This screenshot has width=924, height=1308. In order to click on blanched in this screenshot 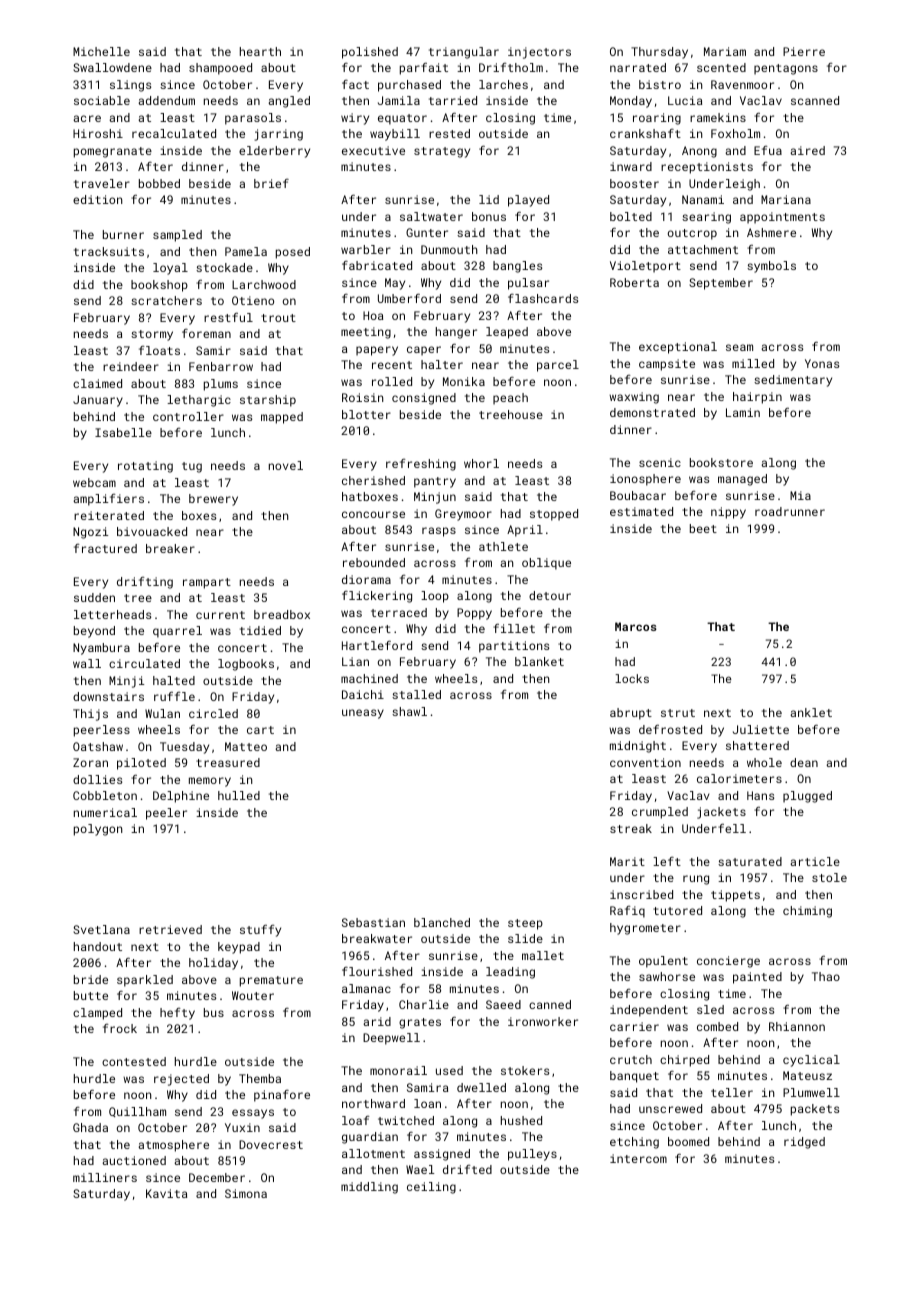, I will do `click(442, 922)`.
